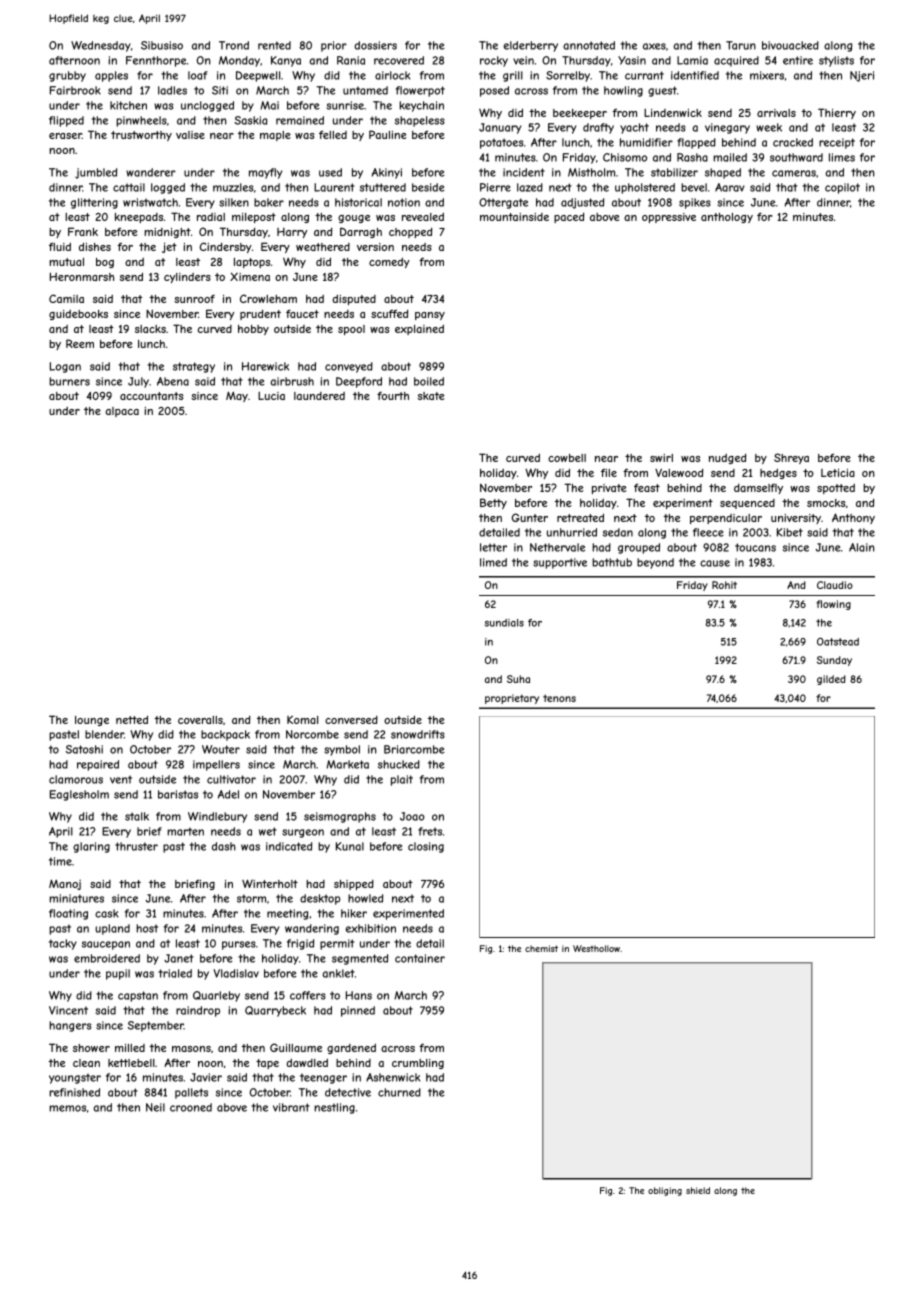  What do you see at coordinates (191, 1107) in the screenshot?
I see `crooned` at bounding box center [191, 1107].
